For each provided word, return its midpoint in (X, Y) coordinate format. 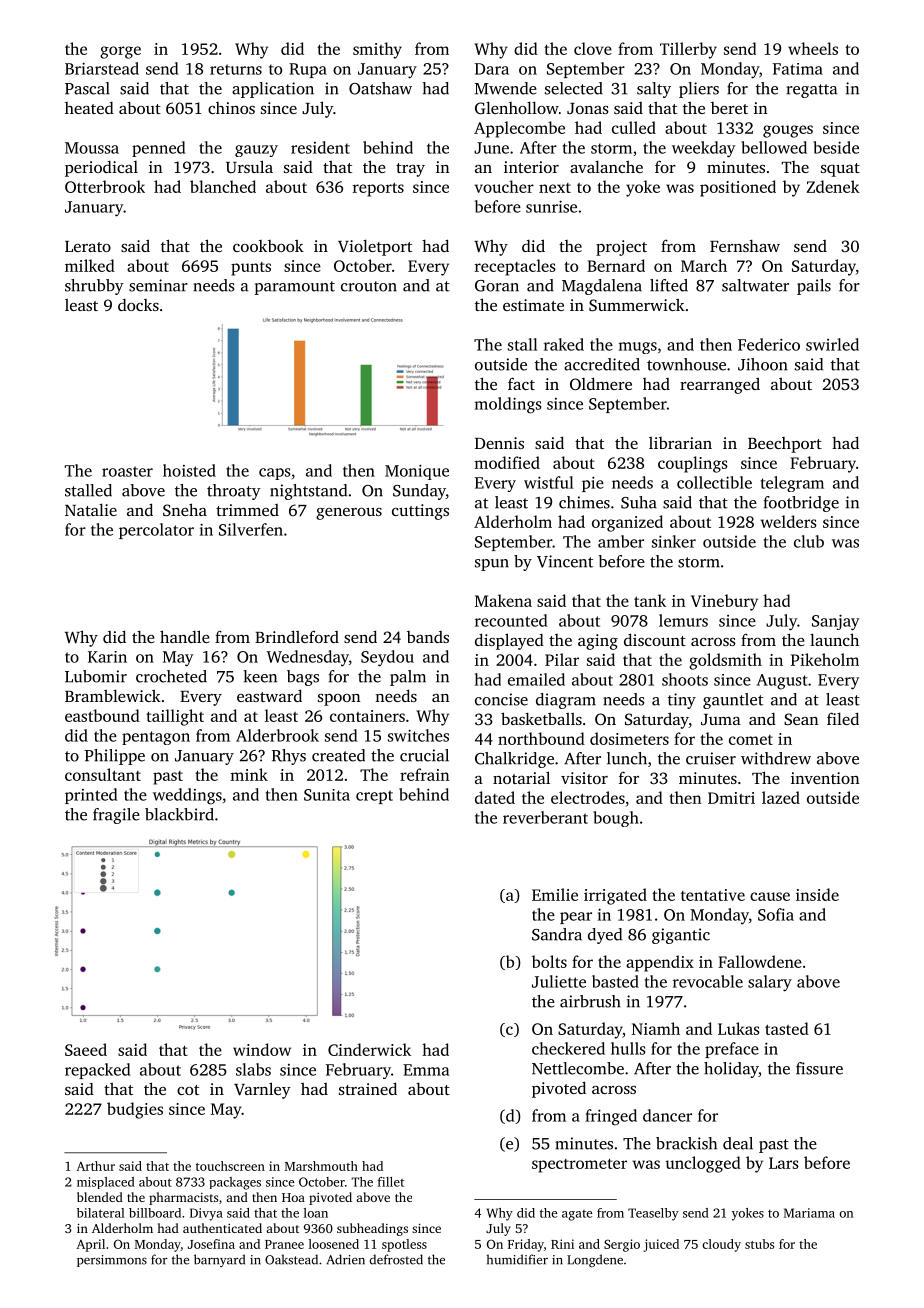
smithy (377, 50)
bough (616, 819)
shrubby (94, 287)
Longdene (595, 1260)
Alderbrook (277, 735)
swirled (832, 344)
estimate (533, 305)
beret (729, 108)
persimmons (112, 1261)
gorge (120, 52)
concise (501, 699)
